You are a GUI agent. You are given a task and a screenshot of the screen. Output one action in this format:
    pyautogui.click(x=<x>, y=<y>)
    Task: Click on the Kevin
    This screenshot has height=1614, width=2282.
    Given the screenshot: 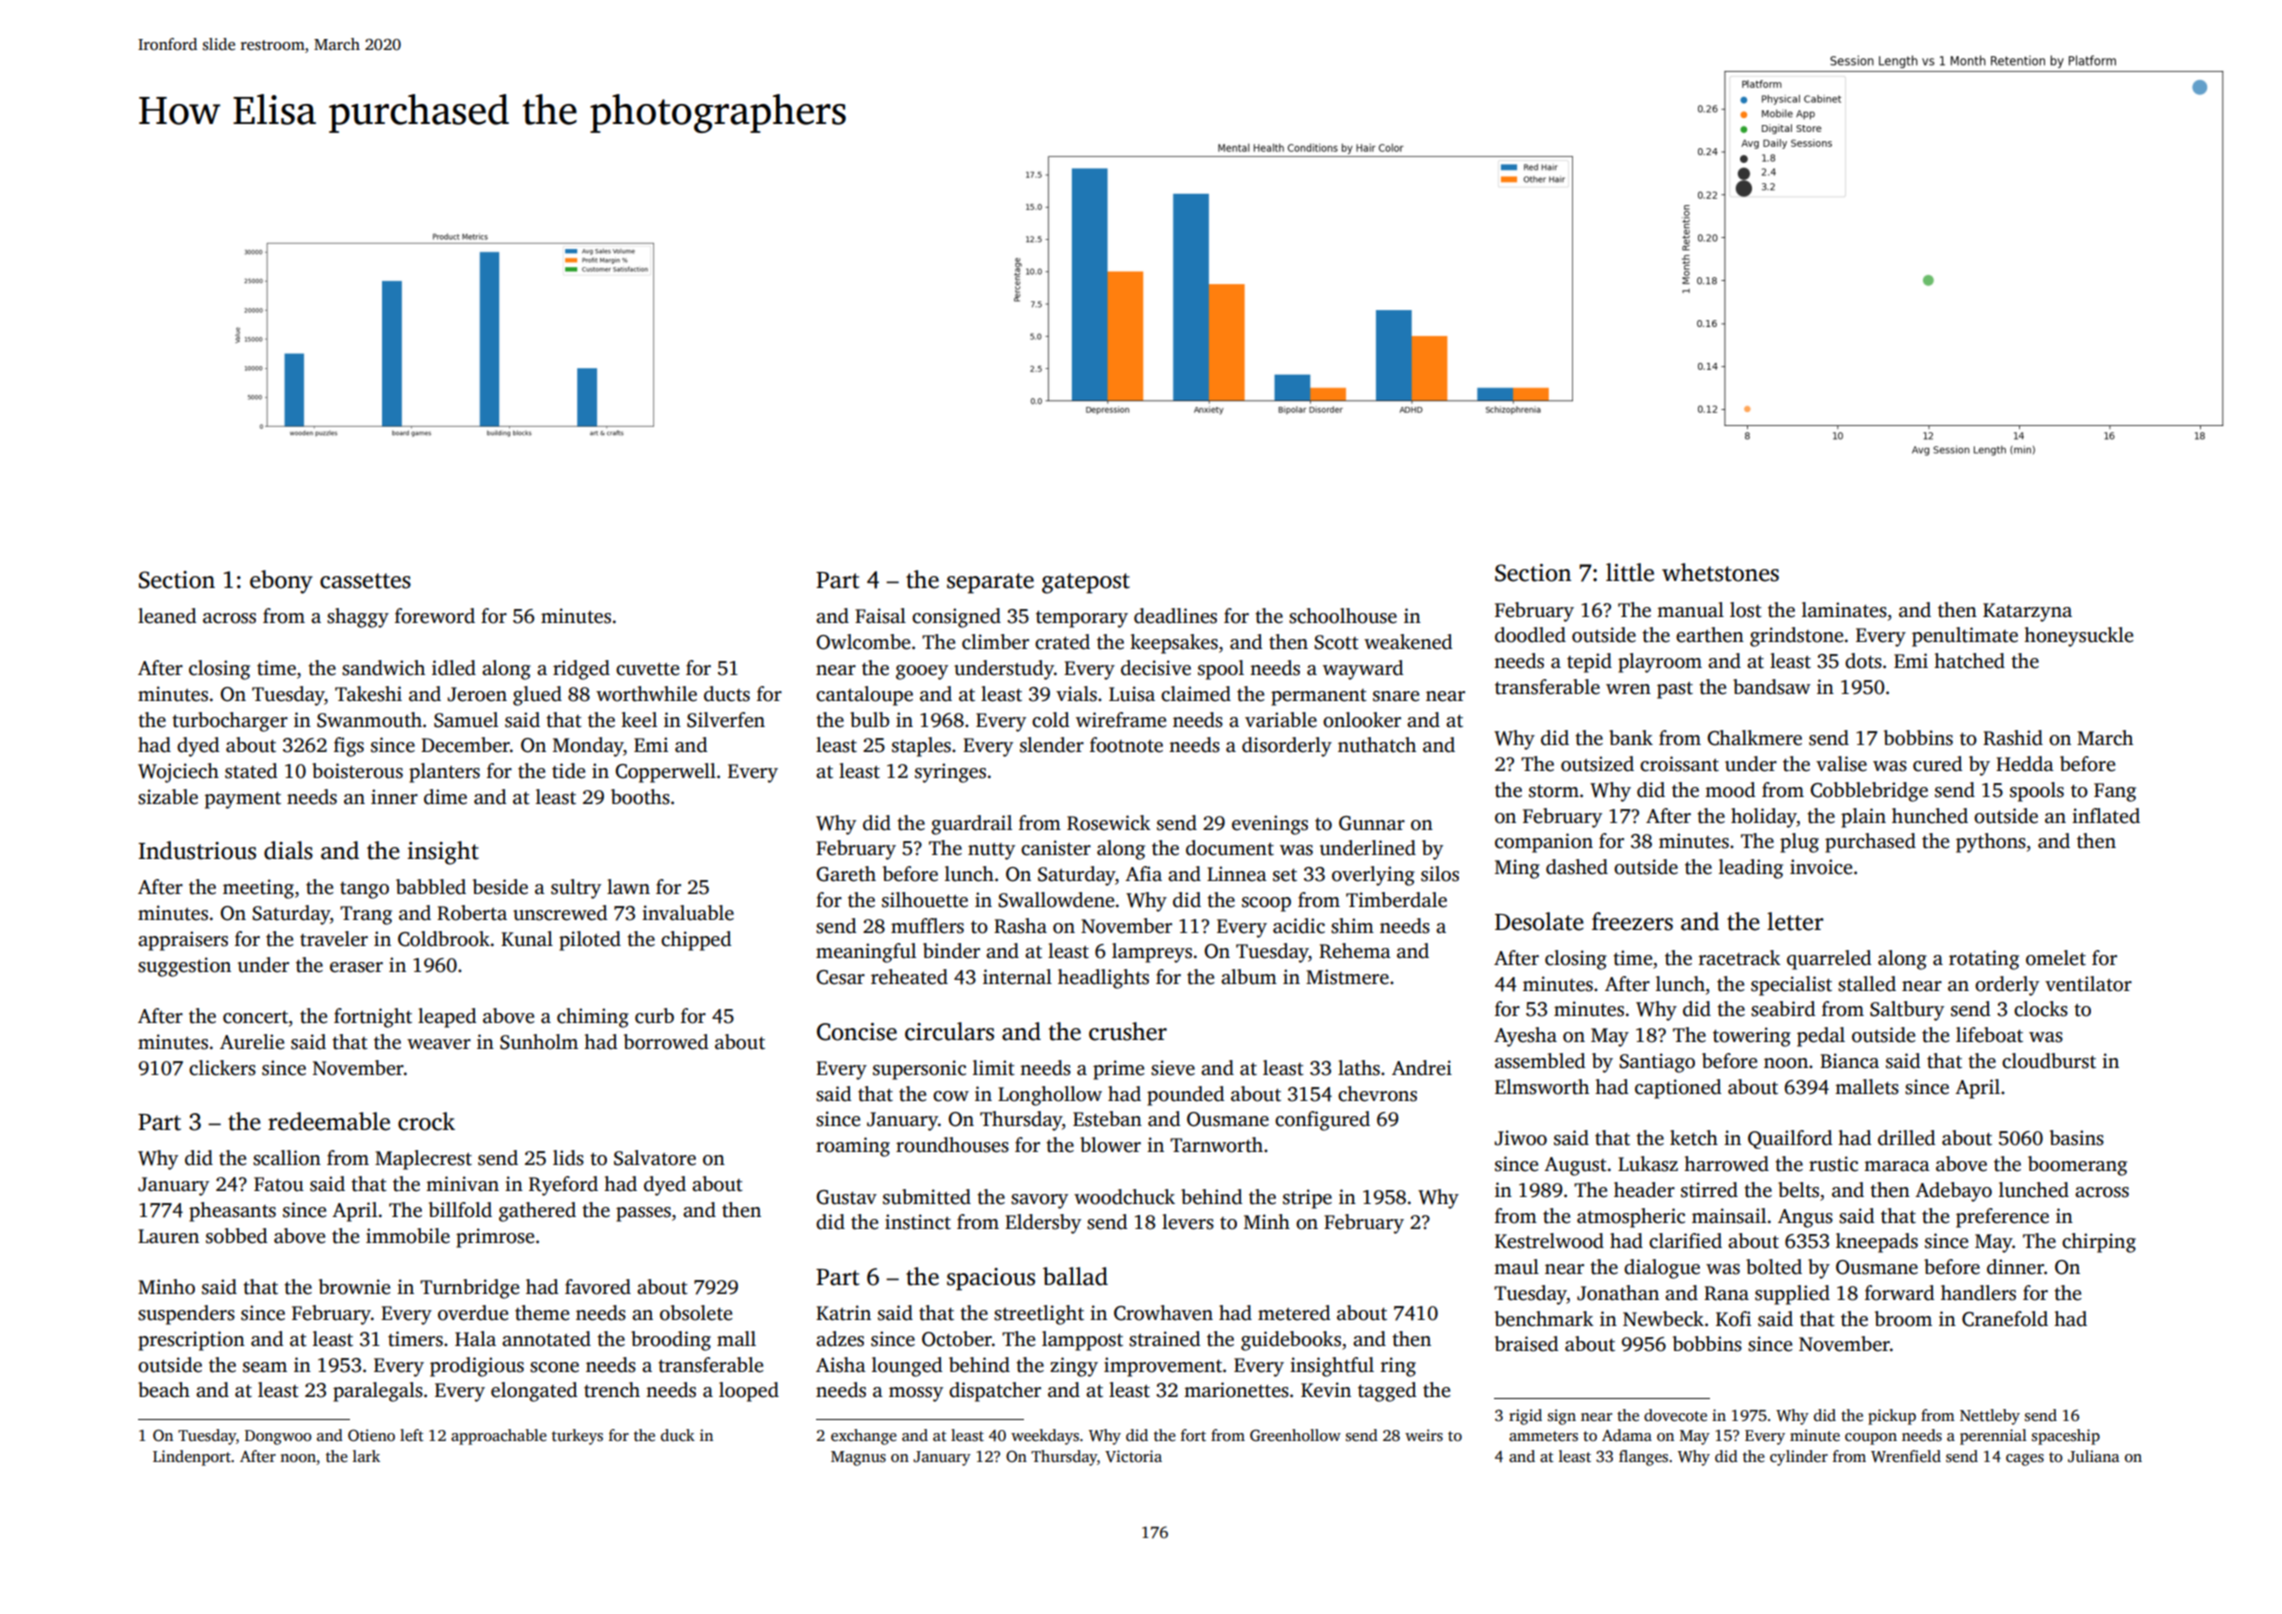 What is the action you would take?
    pyautogui.click(x=1326, y=1390)
